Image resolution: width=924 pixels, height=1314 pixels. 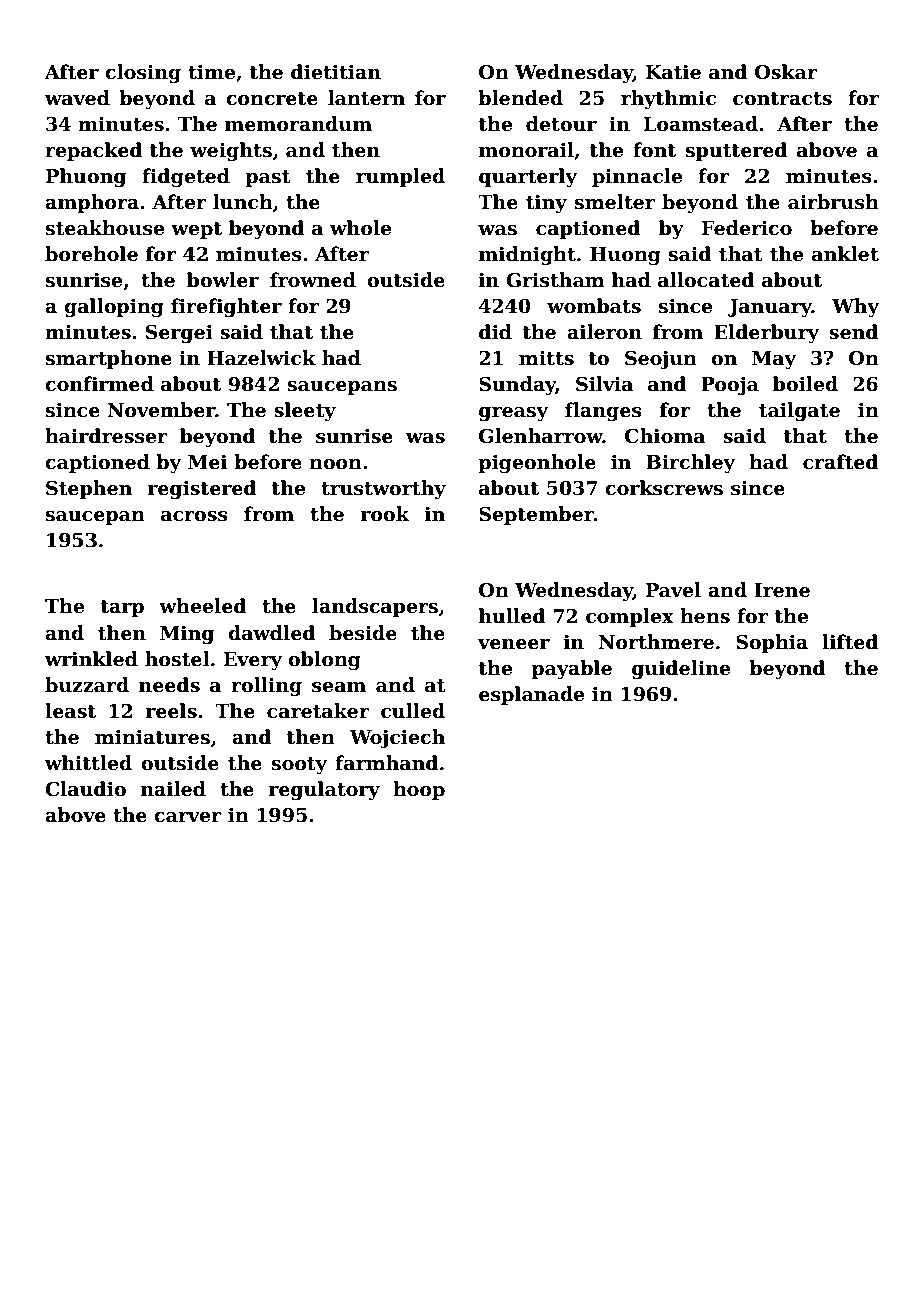 I want to click on payable, so click(x=571, y=669).
